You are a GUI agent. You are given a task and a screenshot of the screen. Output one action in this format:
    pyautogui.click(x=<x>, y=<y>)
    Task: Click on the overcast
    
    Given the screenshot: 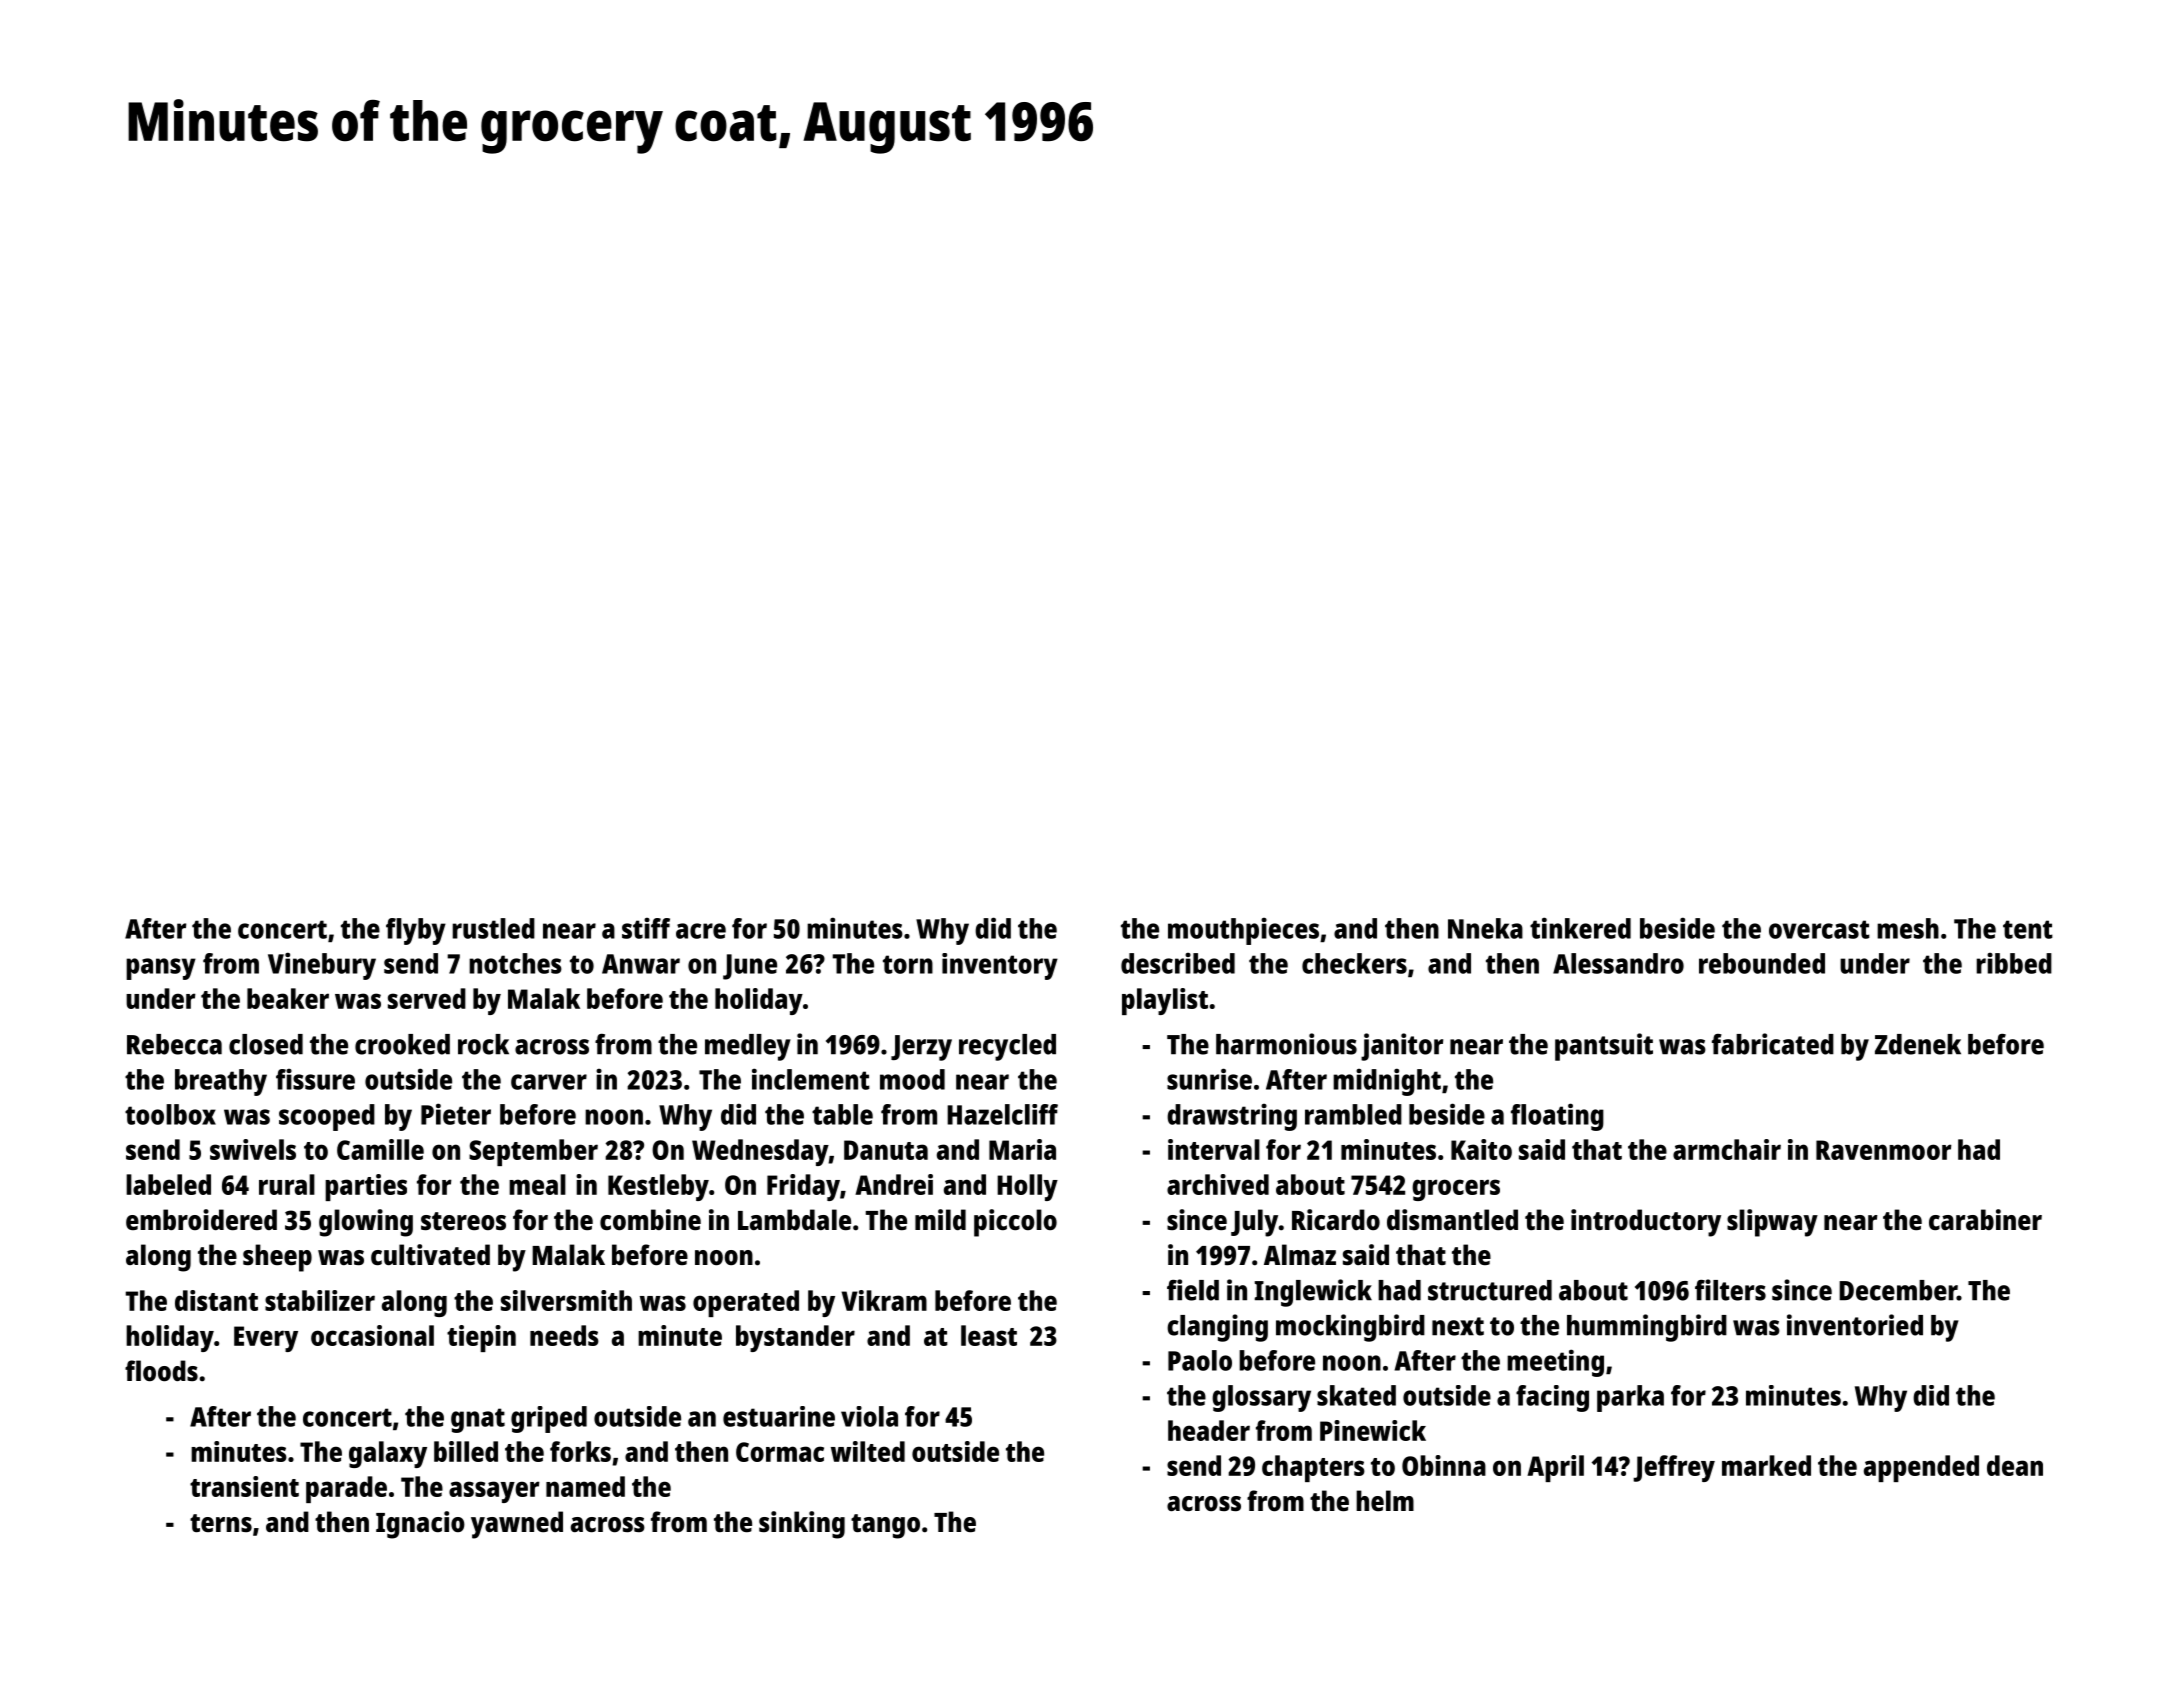 What is the action you would take?
    pyautogui.click(x=1819, y=929)
